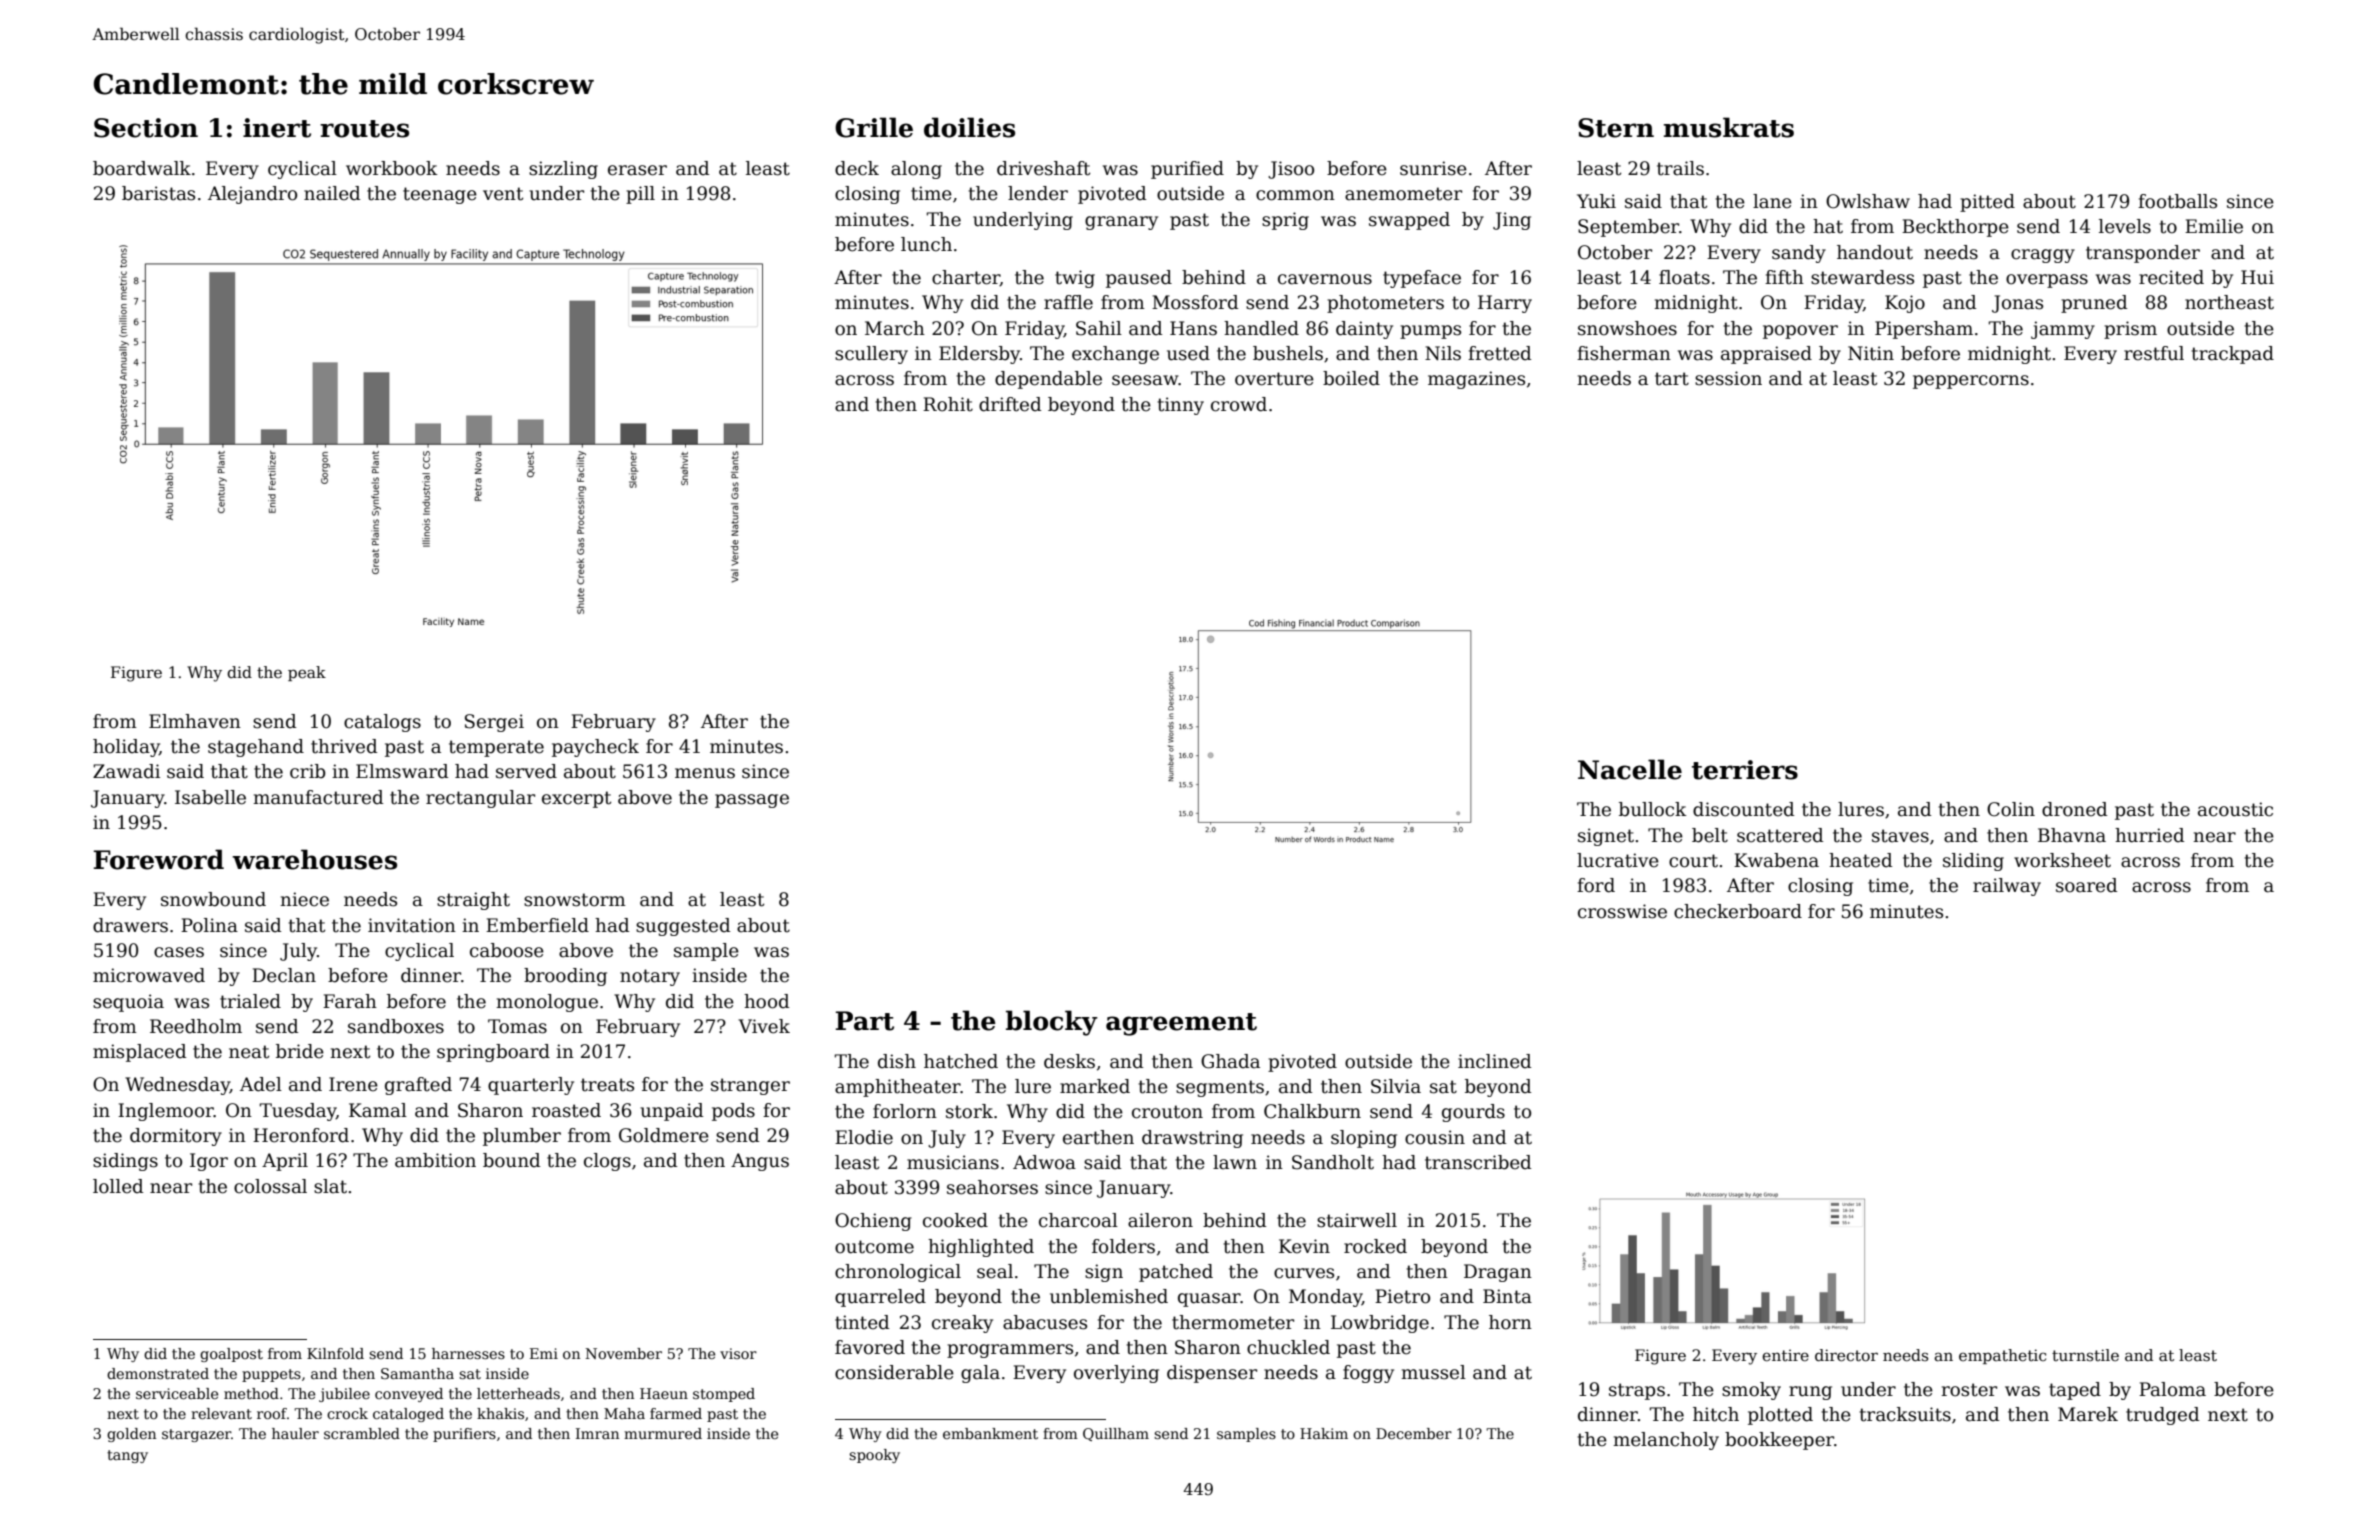 The height and width of the image is (1531, 2367). I want to click on muskrats, so click(1729, 127).
